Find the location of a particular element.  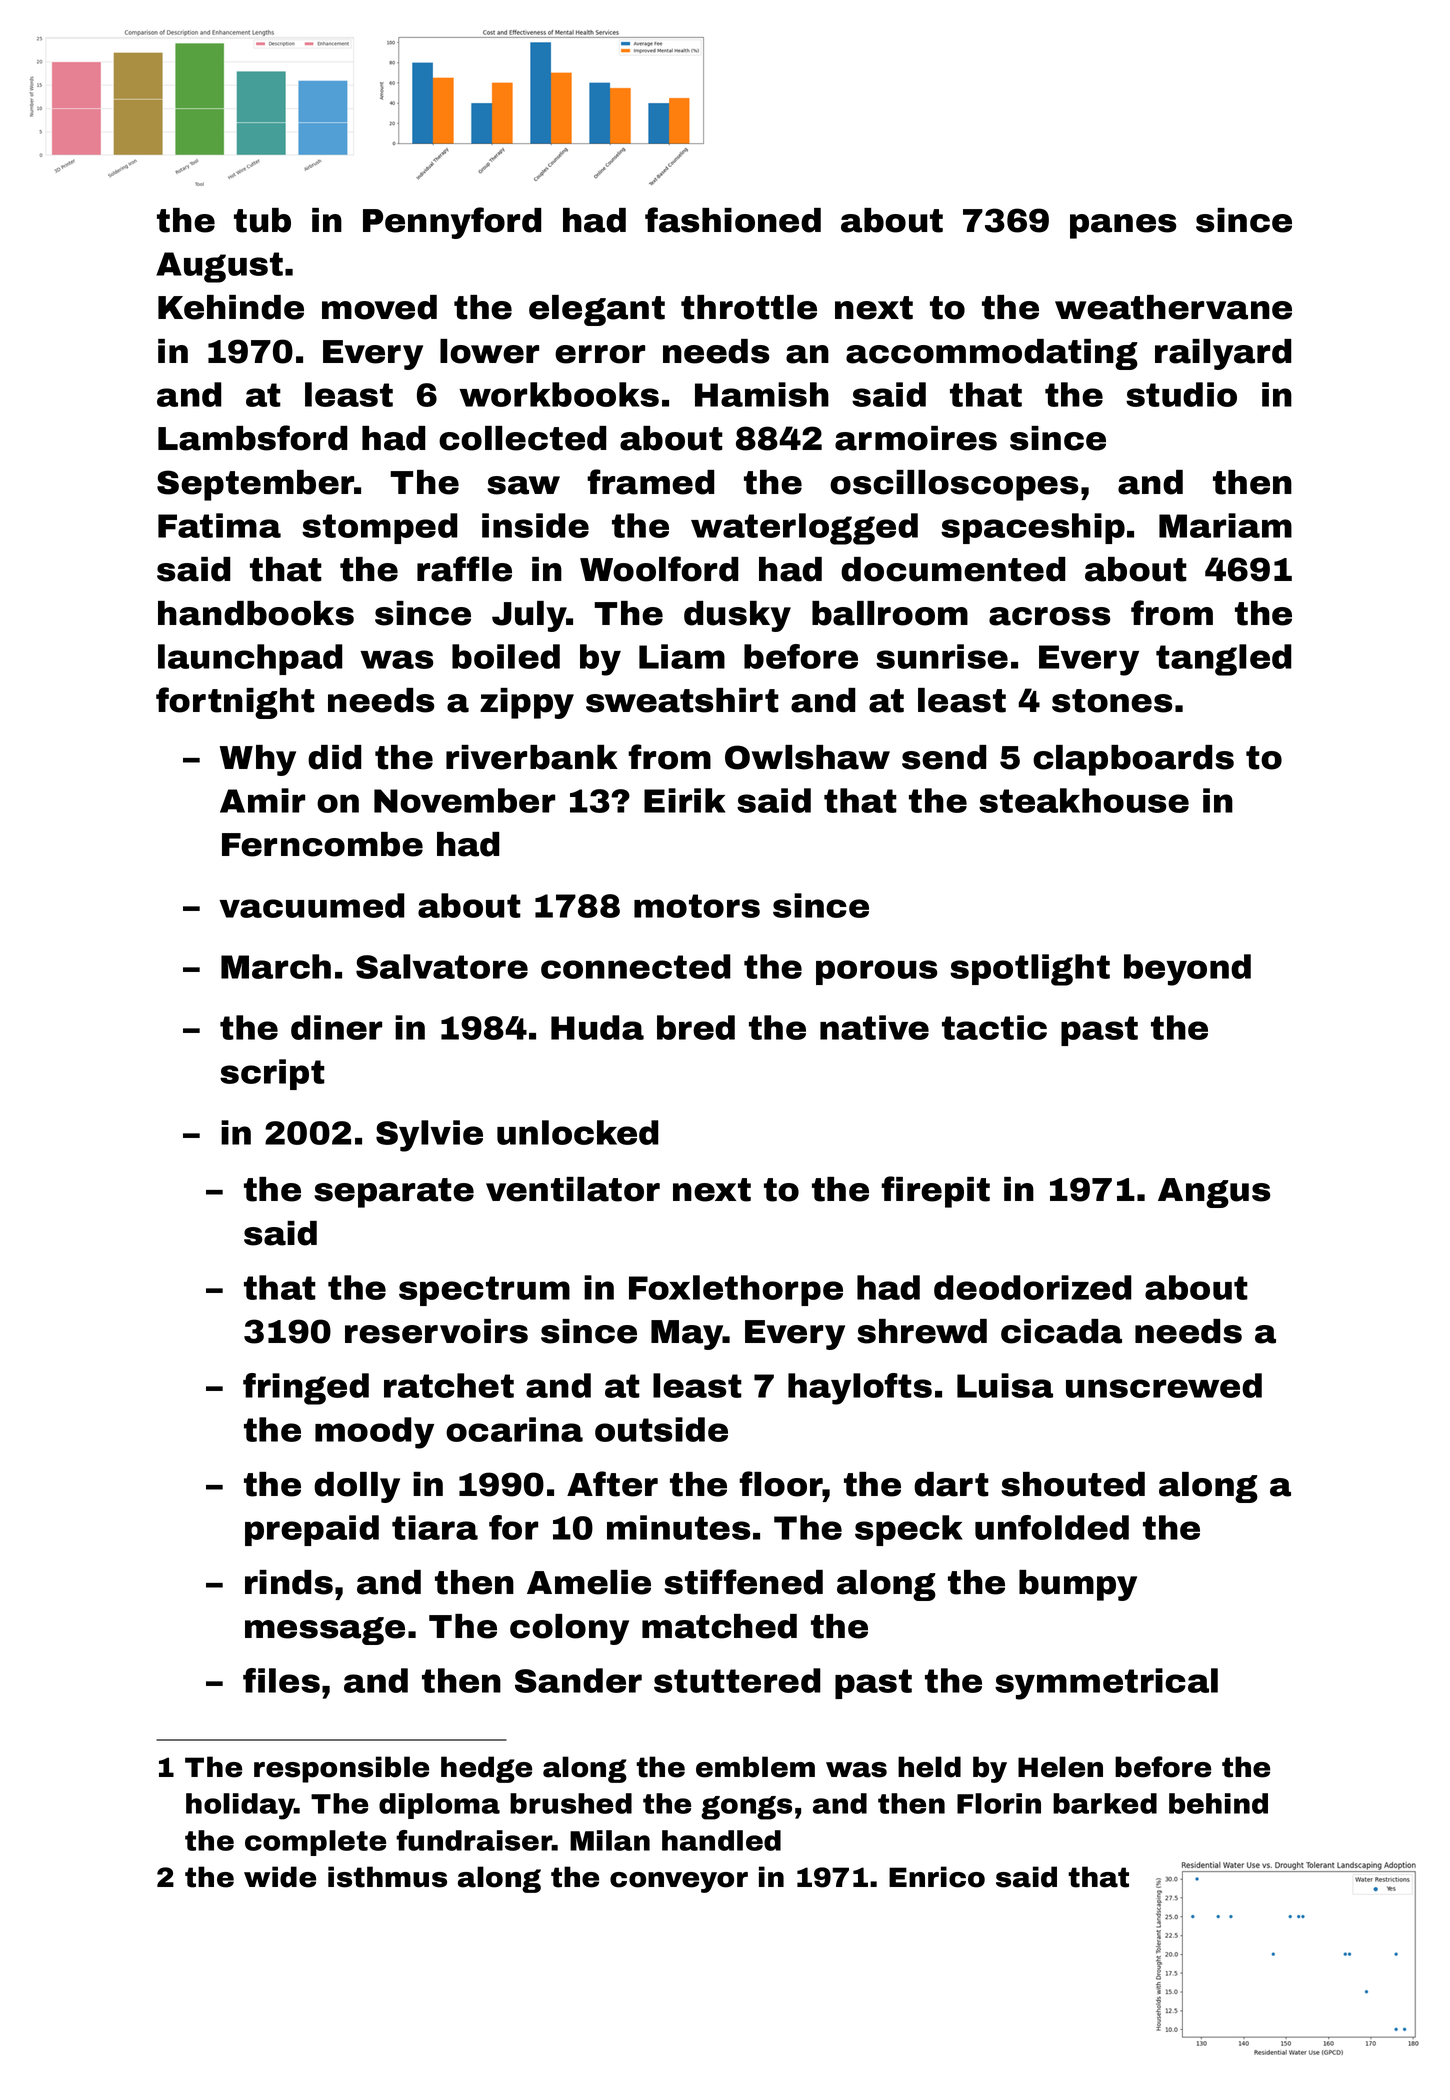

diner is located at coordinates (336, 1027).
